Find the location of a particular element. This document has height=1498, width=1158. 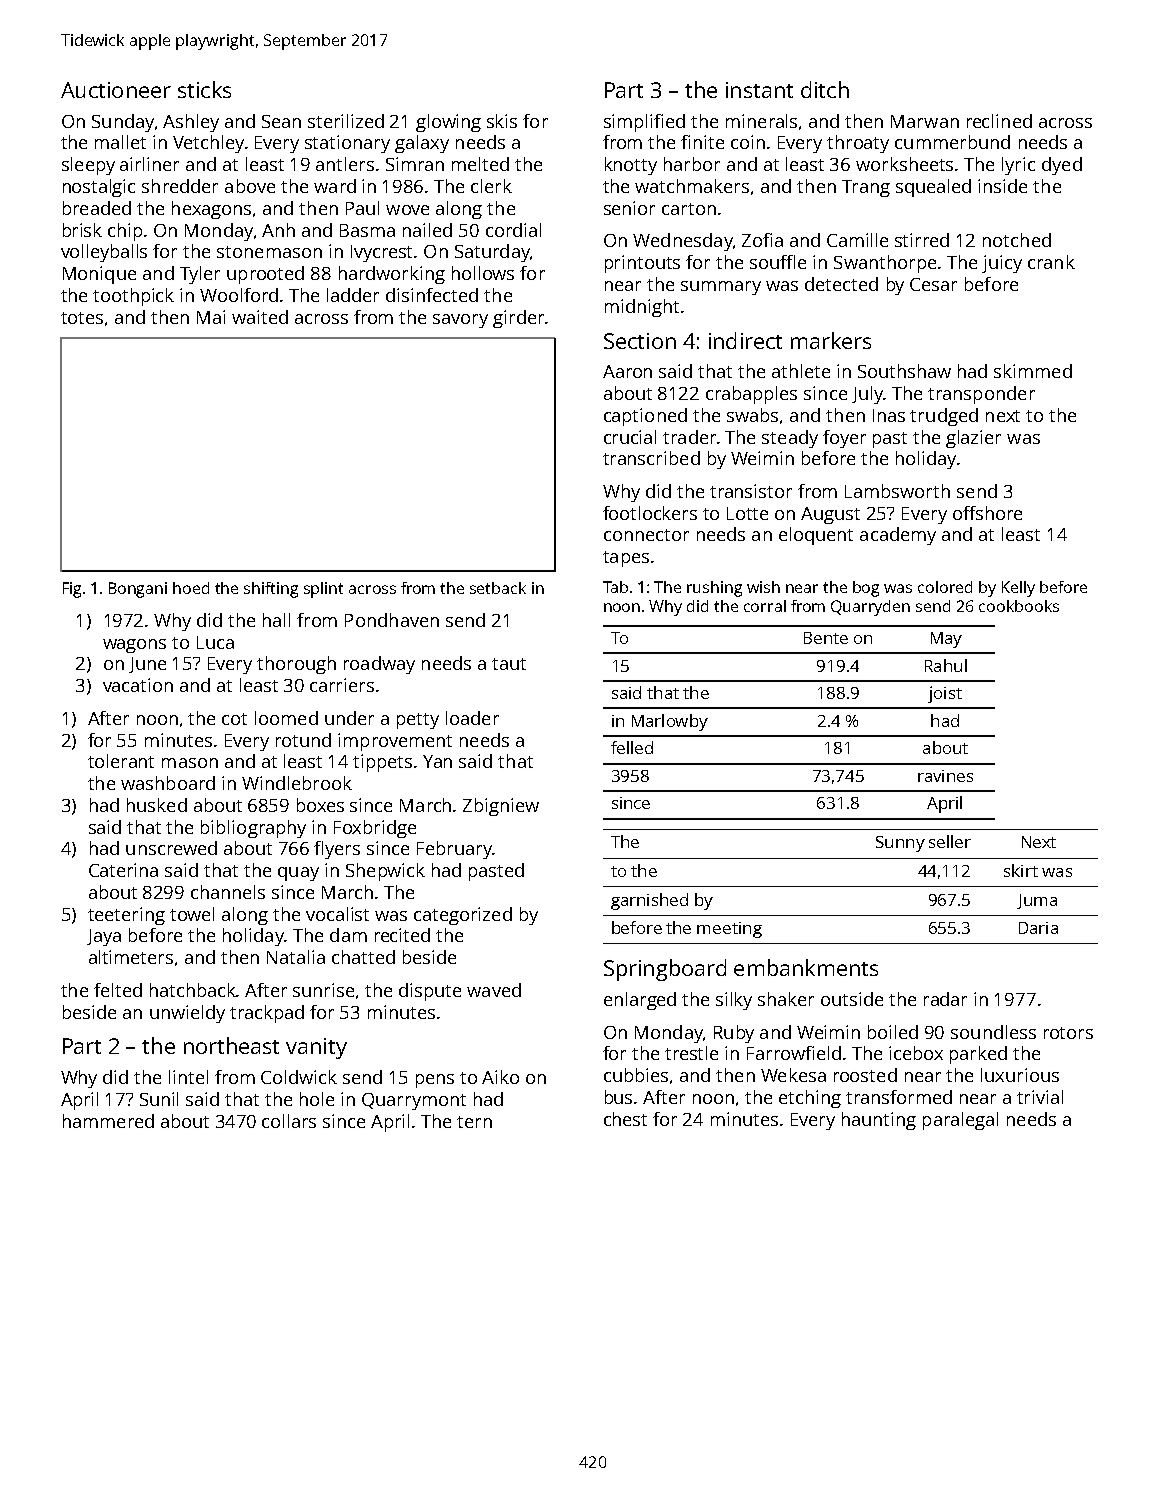

haunting is located at coordinates (879, 1121).
